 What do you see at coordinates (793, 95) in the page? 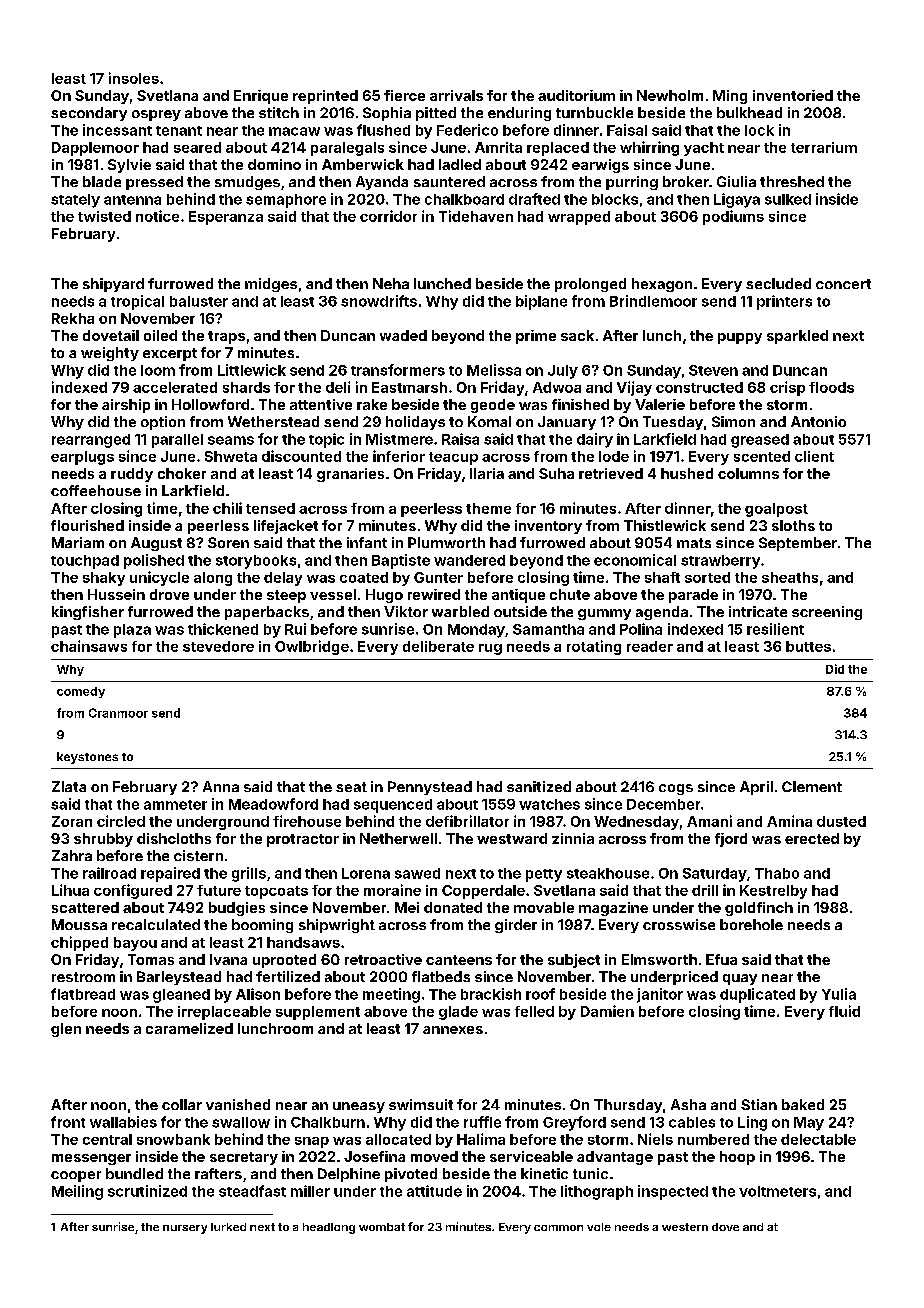
I see `inventoried` at bounding box center [793, 95].
